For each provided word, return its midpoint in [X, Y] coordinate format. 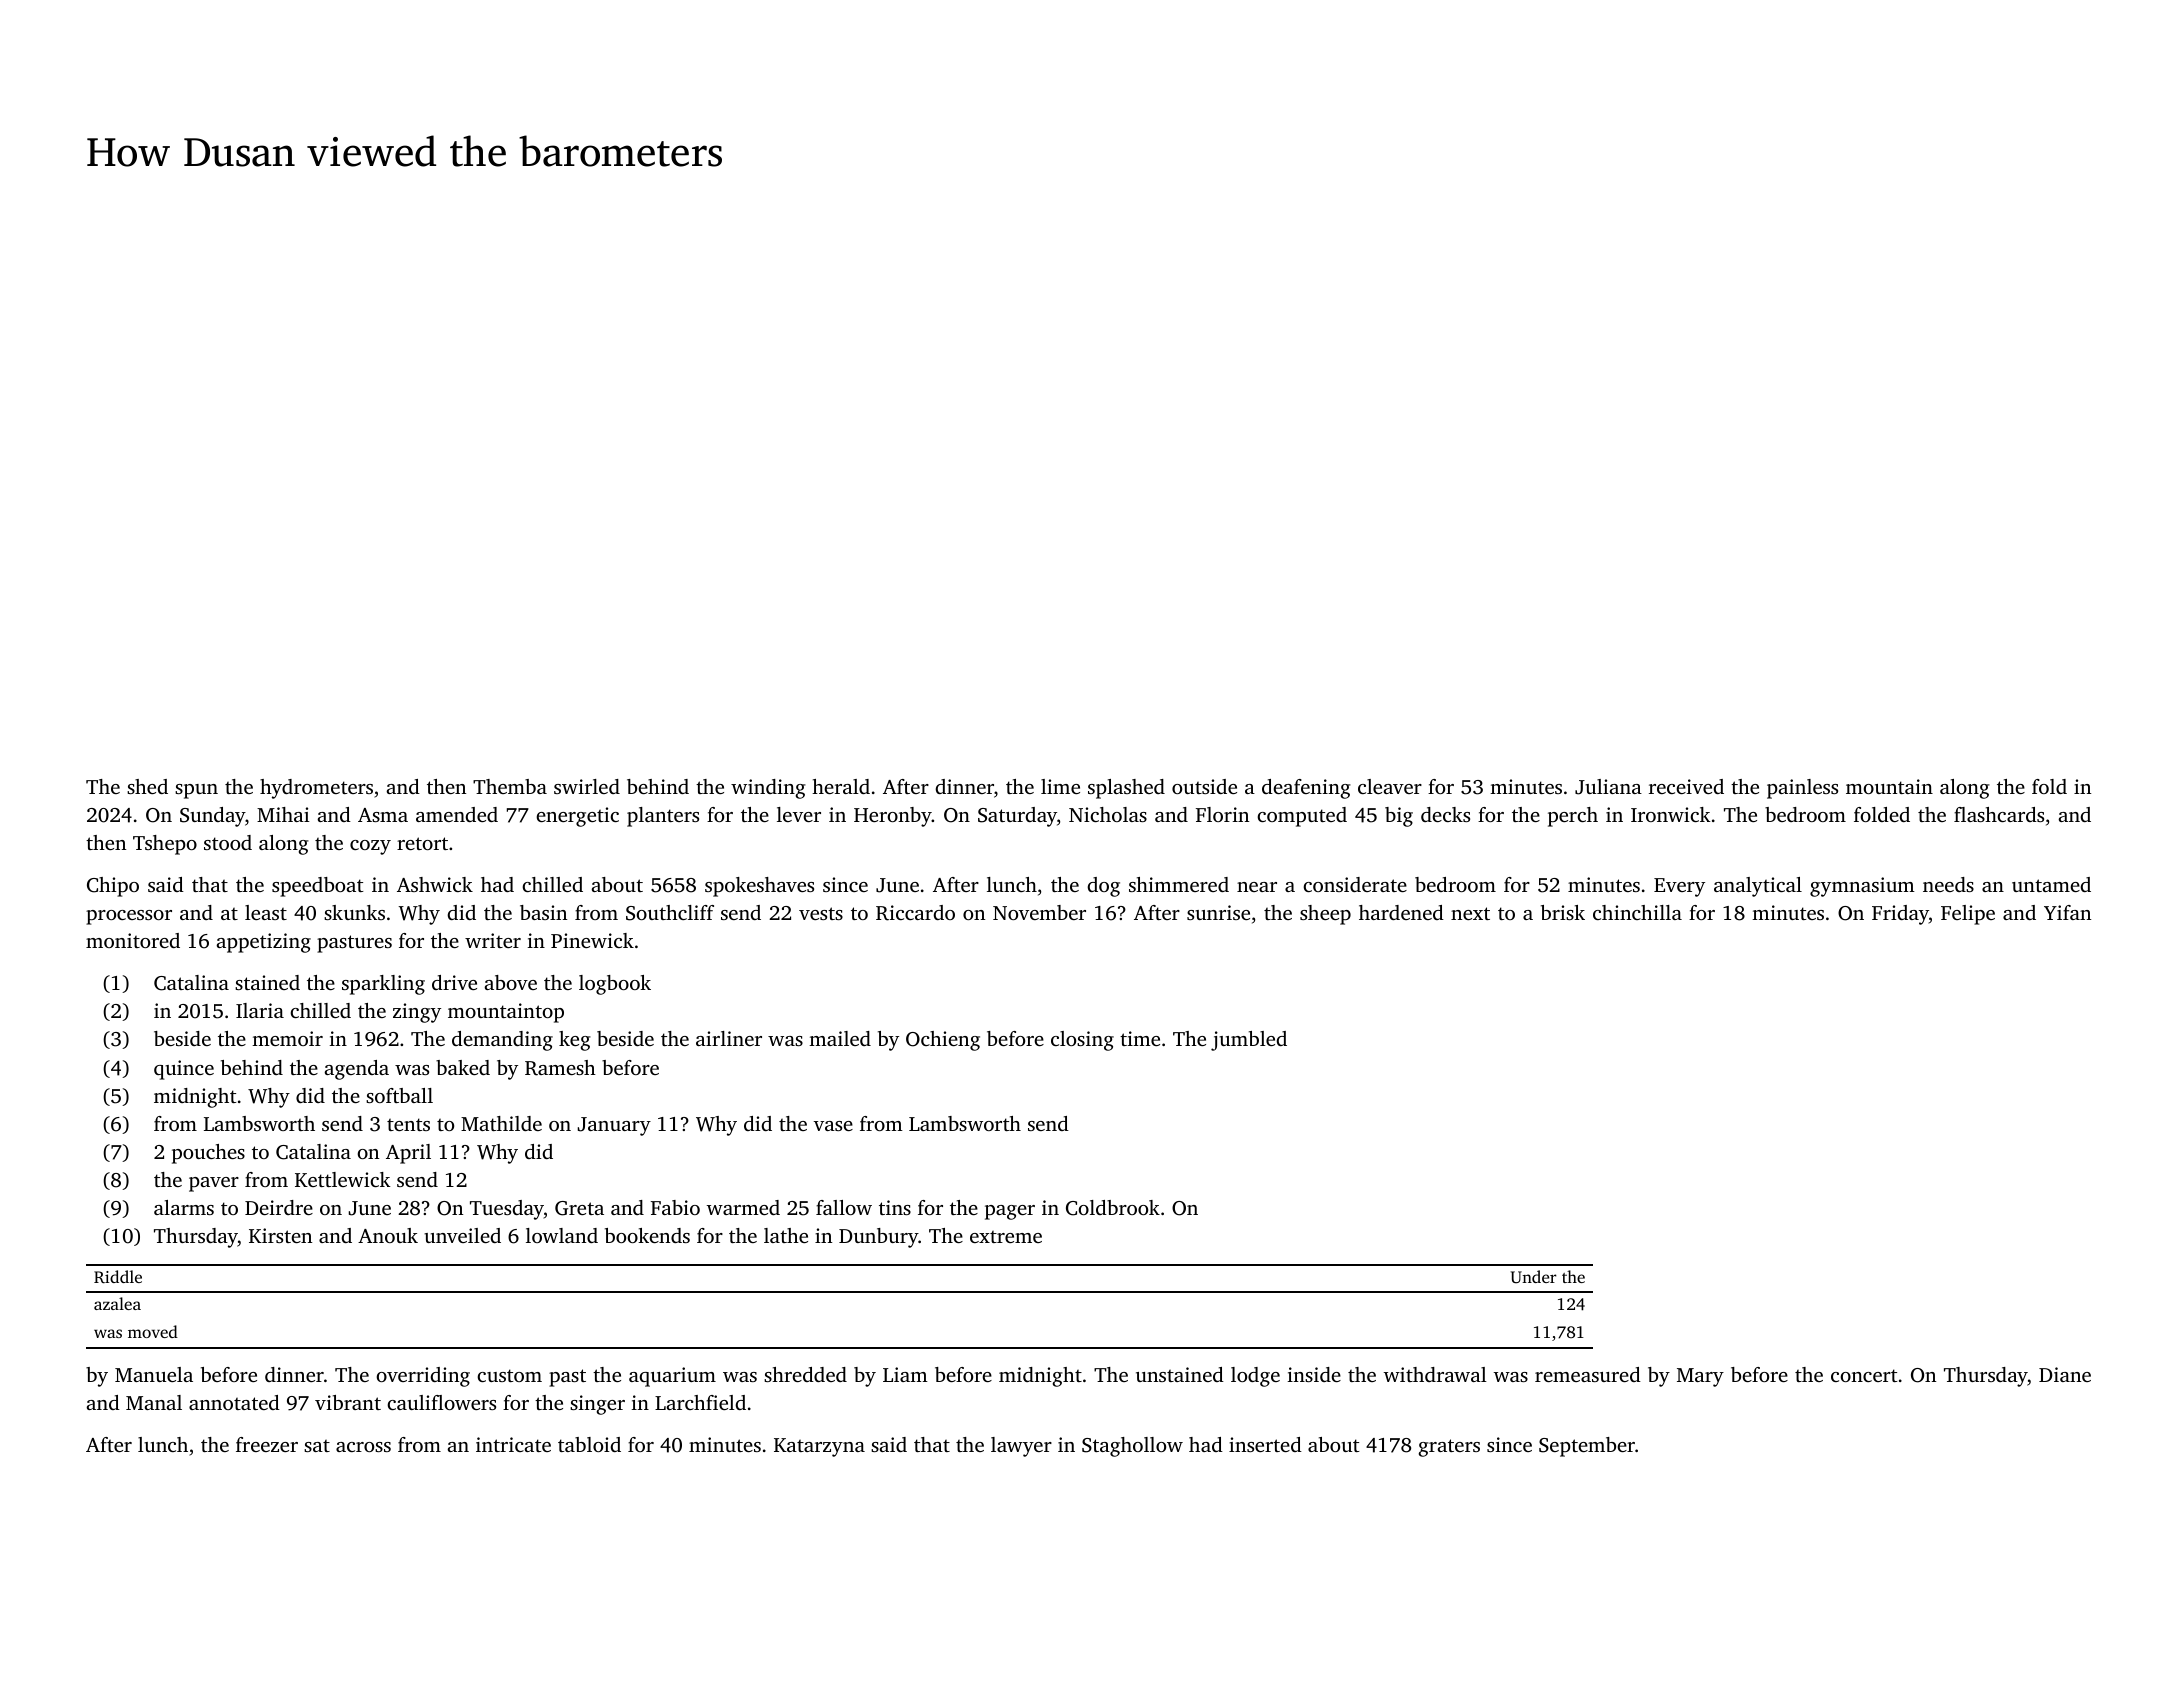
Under [1534, 1277]
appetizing [263, 943]
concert [1864, 1375]
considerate [1355, 884]
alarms [184, 1207]
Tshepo [165, 845]
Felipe [1968, 915]
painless [1802, 789]
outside [1204, 786]
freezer [267, 1444]
